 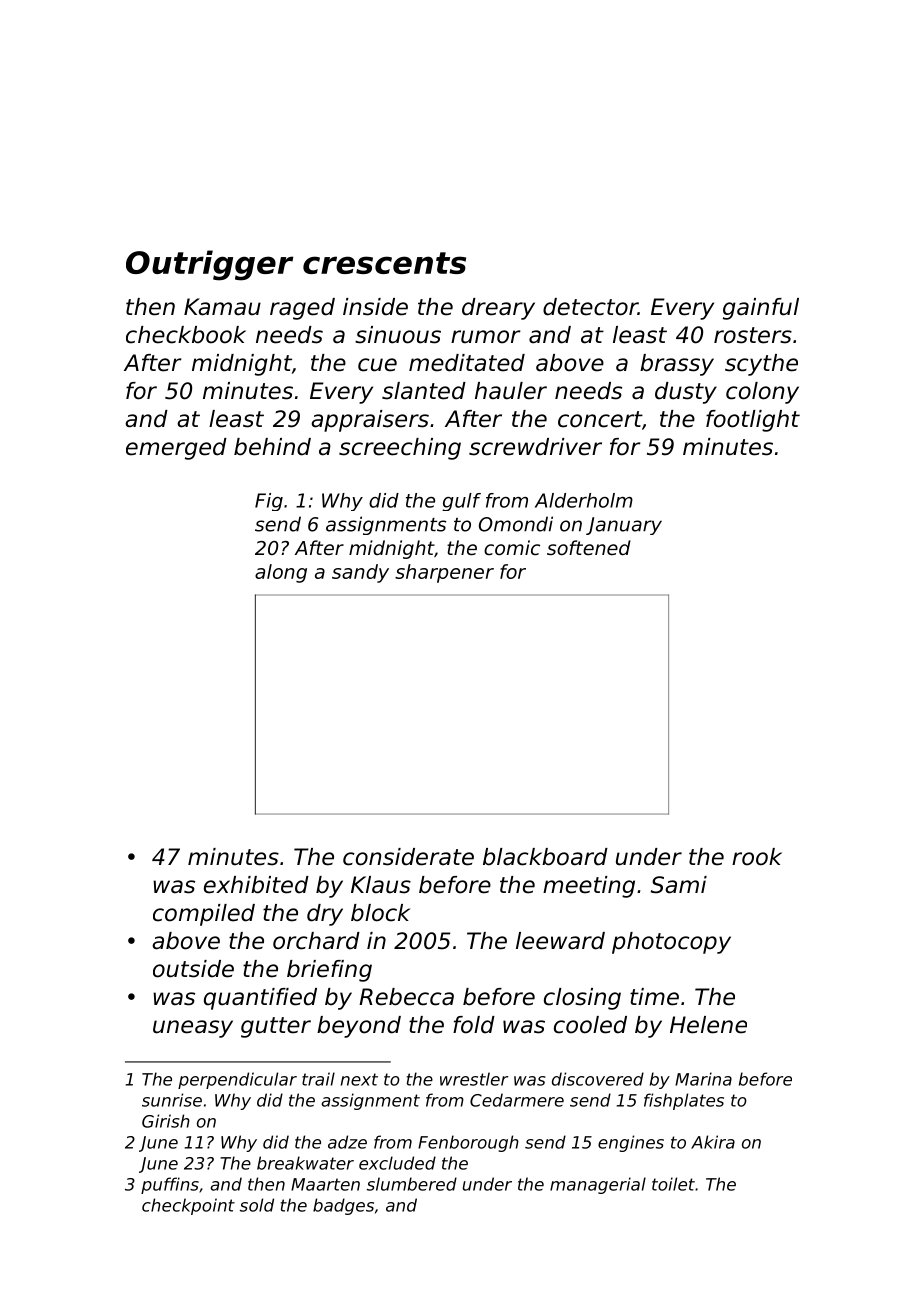 I want to click on Akira, so click(x=713, y=1142).
